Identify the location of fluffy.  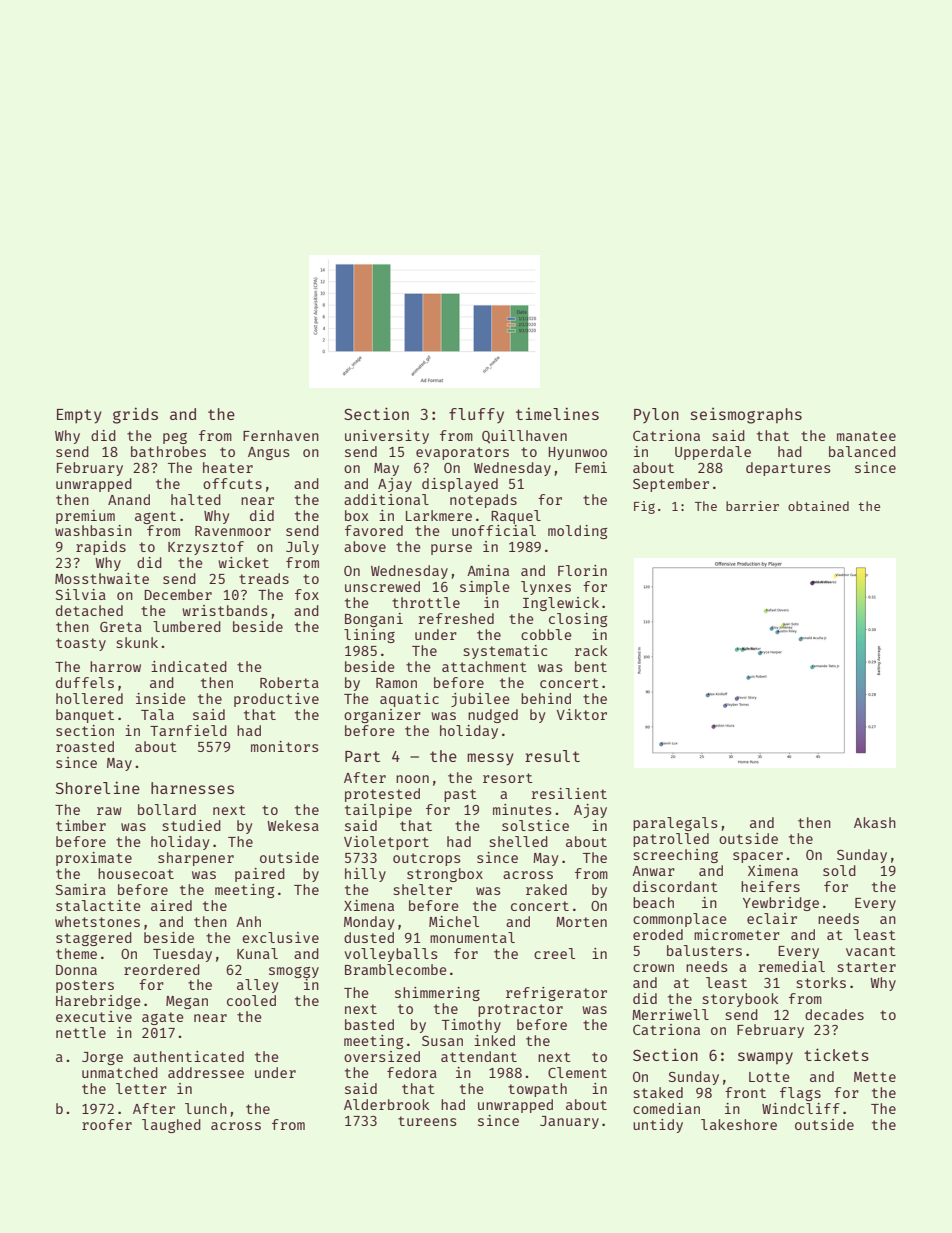
(476, 415).
